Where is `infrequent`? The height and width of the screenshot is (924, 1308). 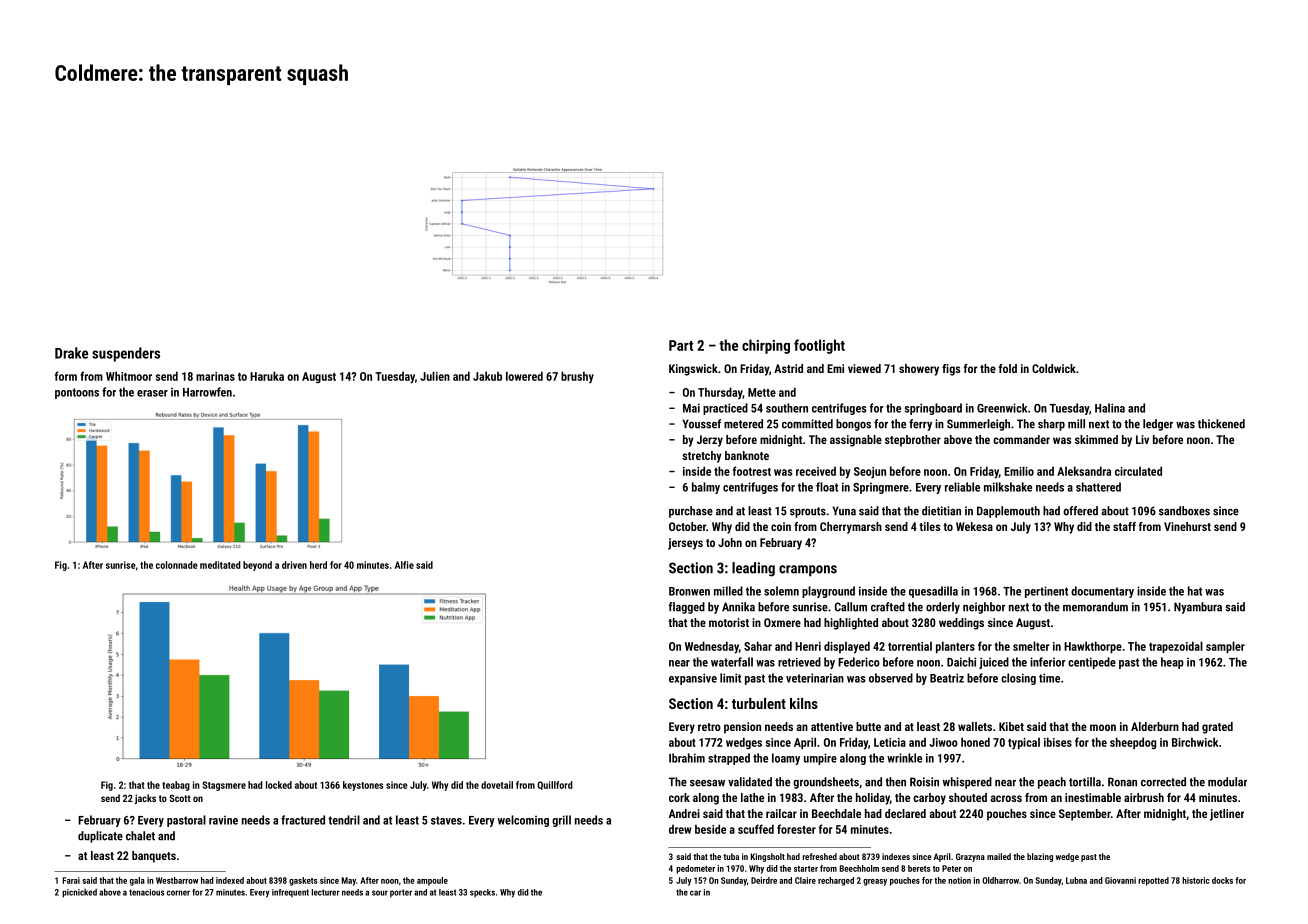 infrequent is located at coordinates (290, 893).
